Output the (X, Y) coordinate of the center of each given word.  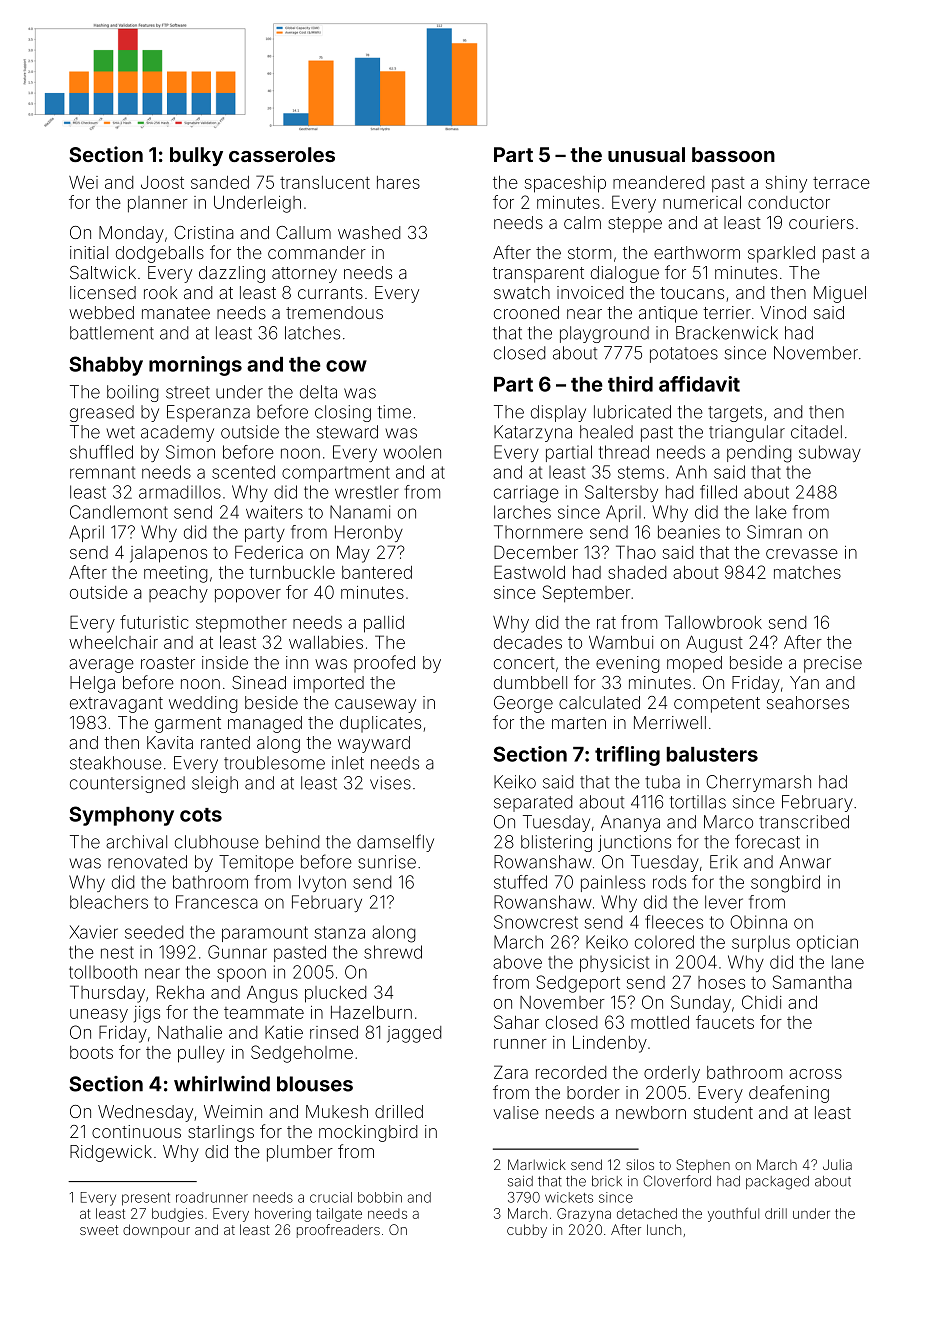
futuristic (154, 622)
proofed (384, 664)
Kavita (170, 742)
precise (833, 664)
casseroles (282, 154)
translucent (325, 182)
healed (606, 432)
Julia (837, 1164)
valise (516, 1112)
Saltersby (621, 493)
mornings (195, 366)
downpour (156, 1231)
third (630, 384)
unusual (646, 154)
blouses (315, 1084)
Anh (691, 472)
